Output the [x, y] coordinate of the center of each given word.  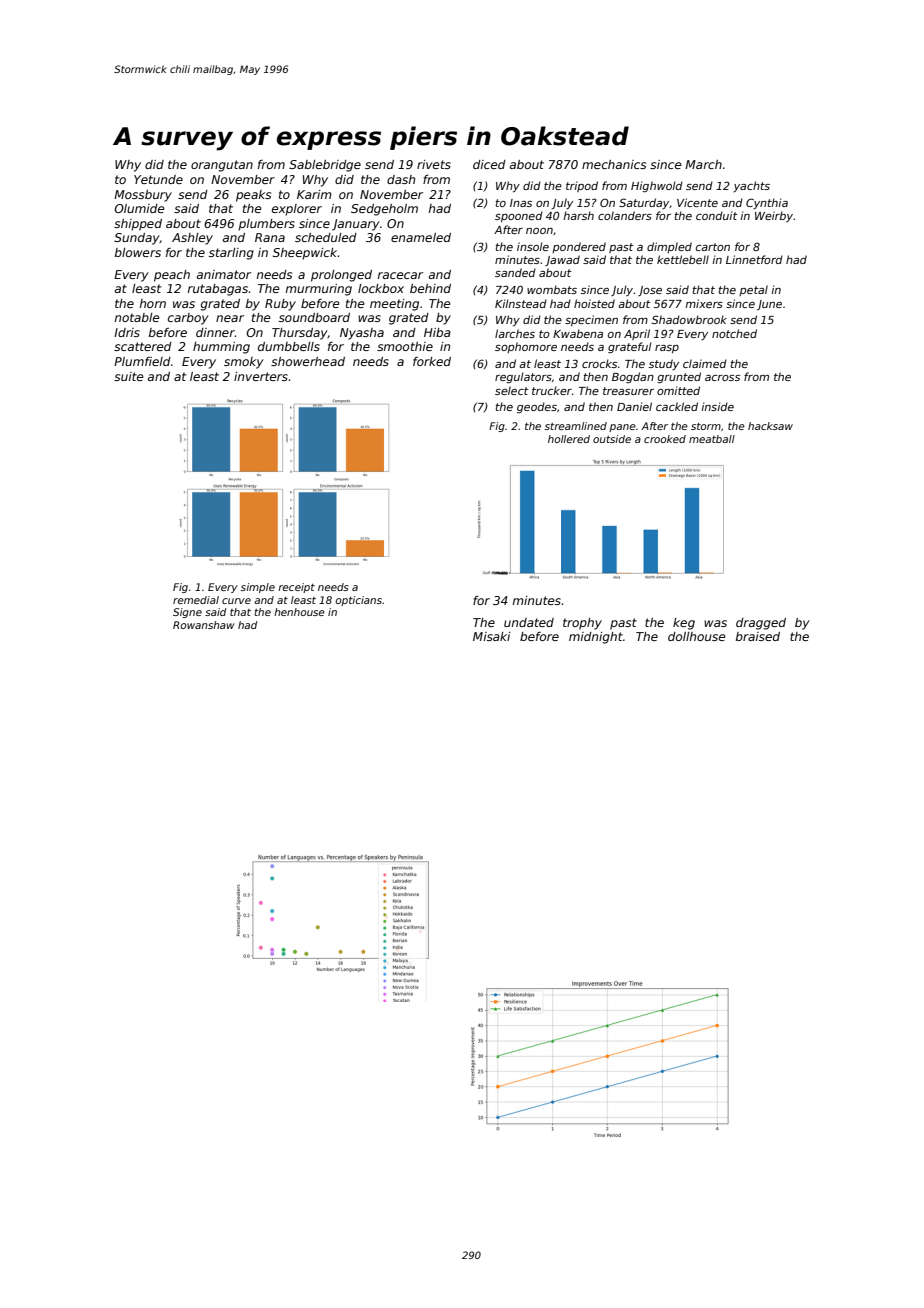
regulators [523, 378]
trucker [552, 390]
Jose [650, 291]
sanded [515, 272]
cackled [677, 406]
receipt [296, 588]
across [722, 378]
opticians [358, 601]
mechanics [614, 164]
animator [224, 274]
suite [129, 376]
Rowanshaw [204, 625]
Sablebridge [325, 166]
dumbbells [289, 346]
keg [684, 624]
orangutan [222, 166]
